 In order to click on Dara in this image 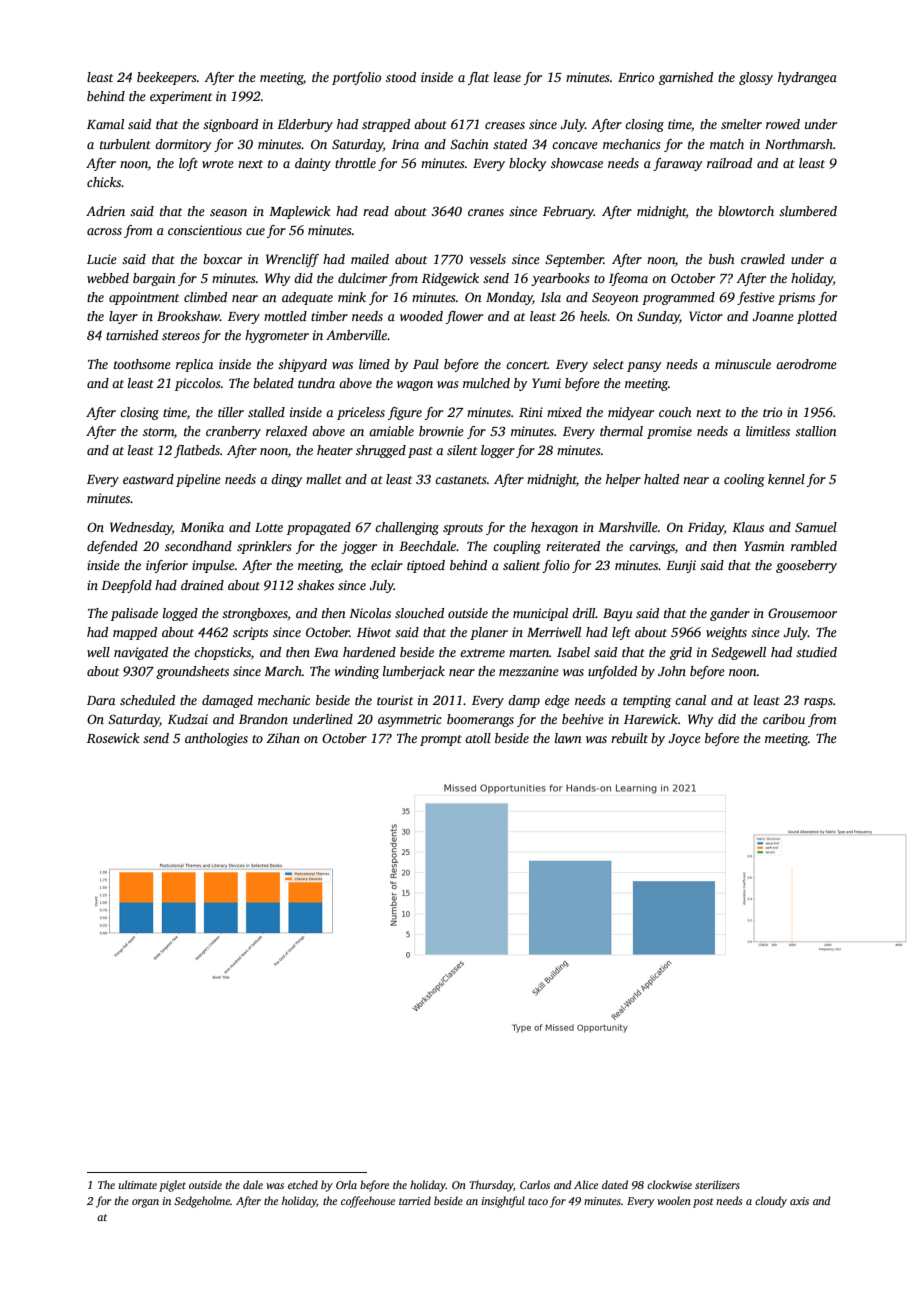, I will do `click(101, 700)`.
